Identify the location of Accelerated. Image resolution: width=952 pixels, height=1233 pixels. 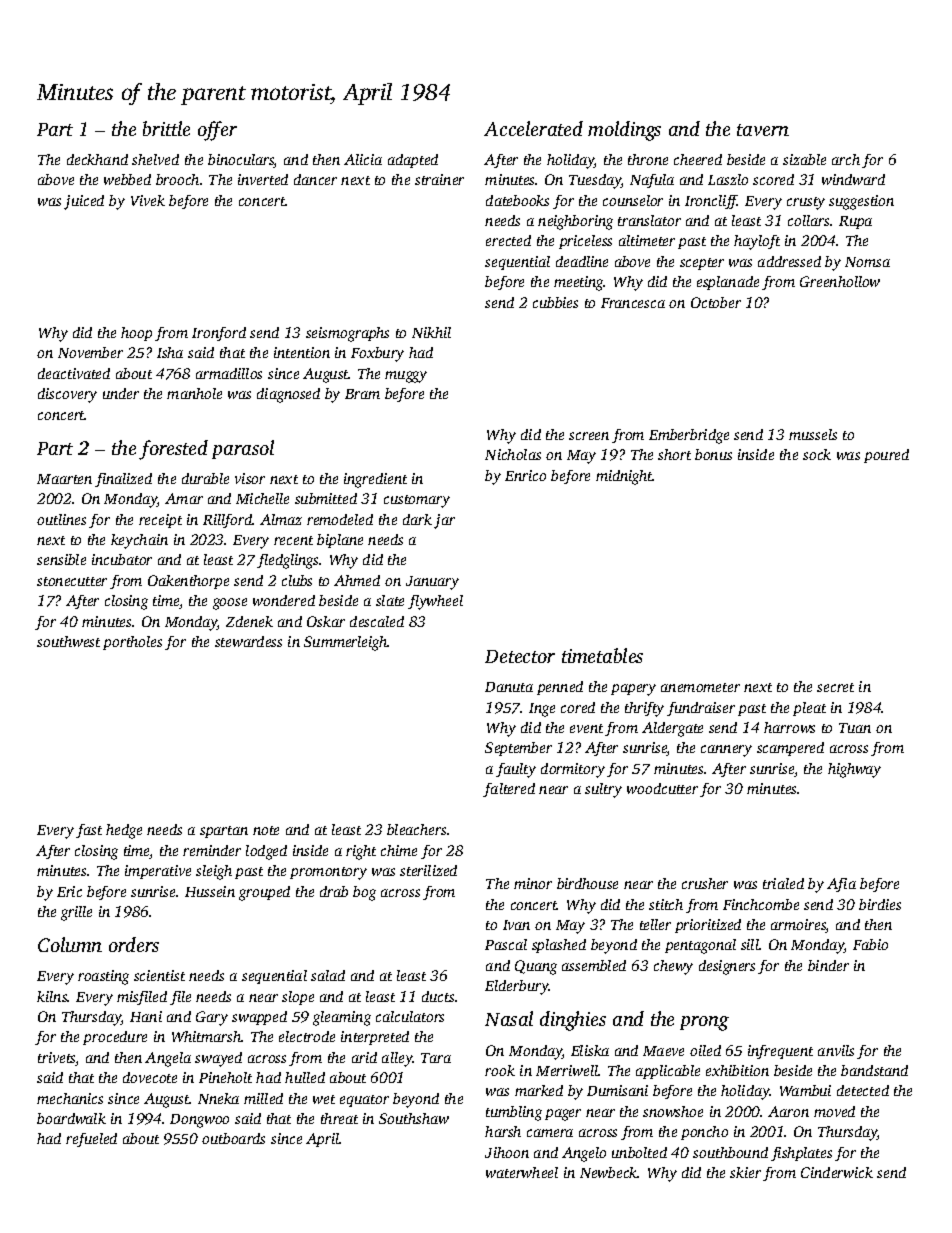
(533, 128).
